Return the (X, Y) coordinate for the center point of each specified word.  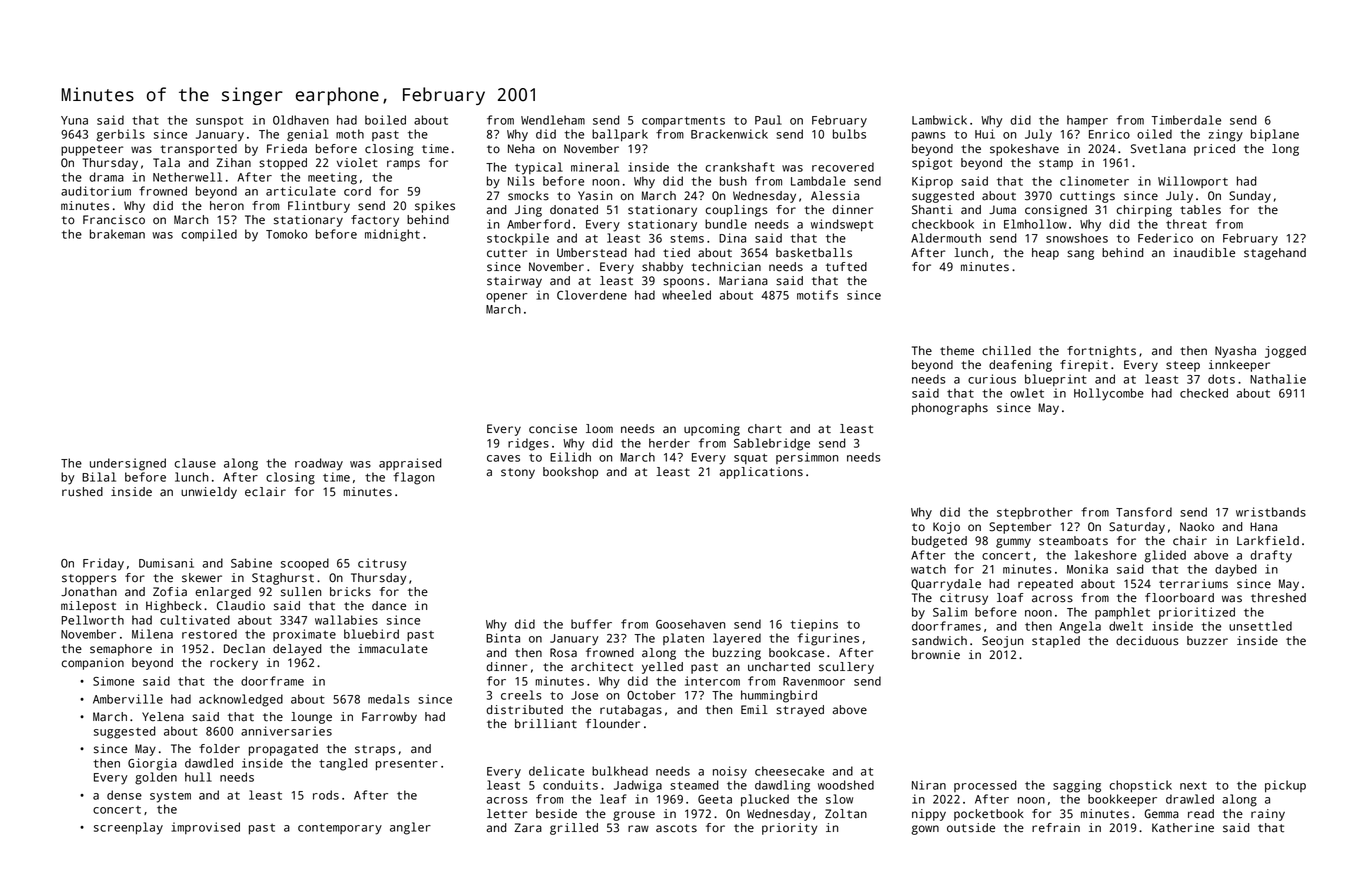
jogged (1285, 352)
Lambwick (939, 120)
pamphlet (1122, 613)
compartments (683, 122)
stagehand (1275, 254)
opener (507, 298)
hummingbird (779, 696)
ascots (676, 828)
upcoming (712, 430)
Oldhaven (301, 120)
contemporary (340, 829)
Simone (113, 681)
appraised (410, 464)
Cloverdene (592, 295)
